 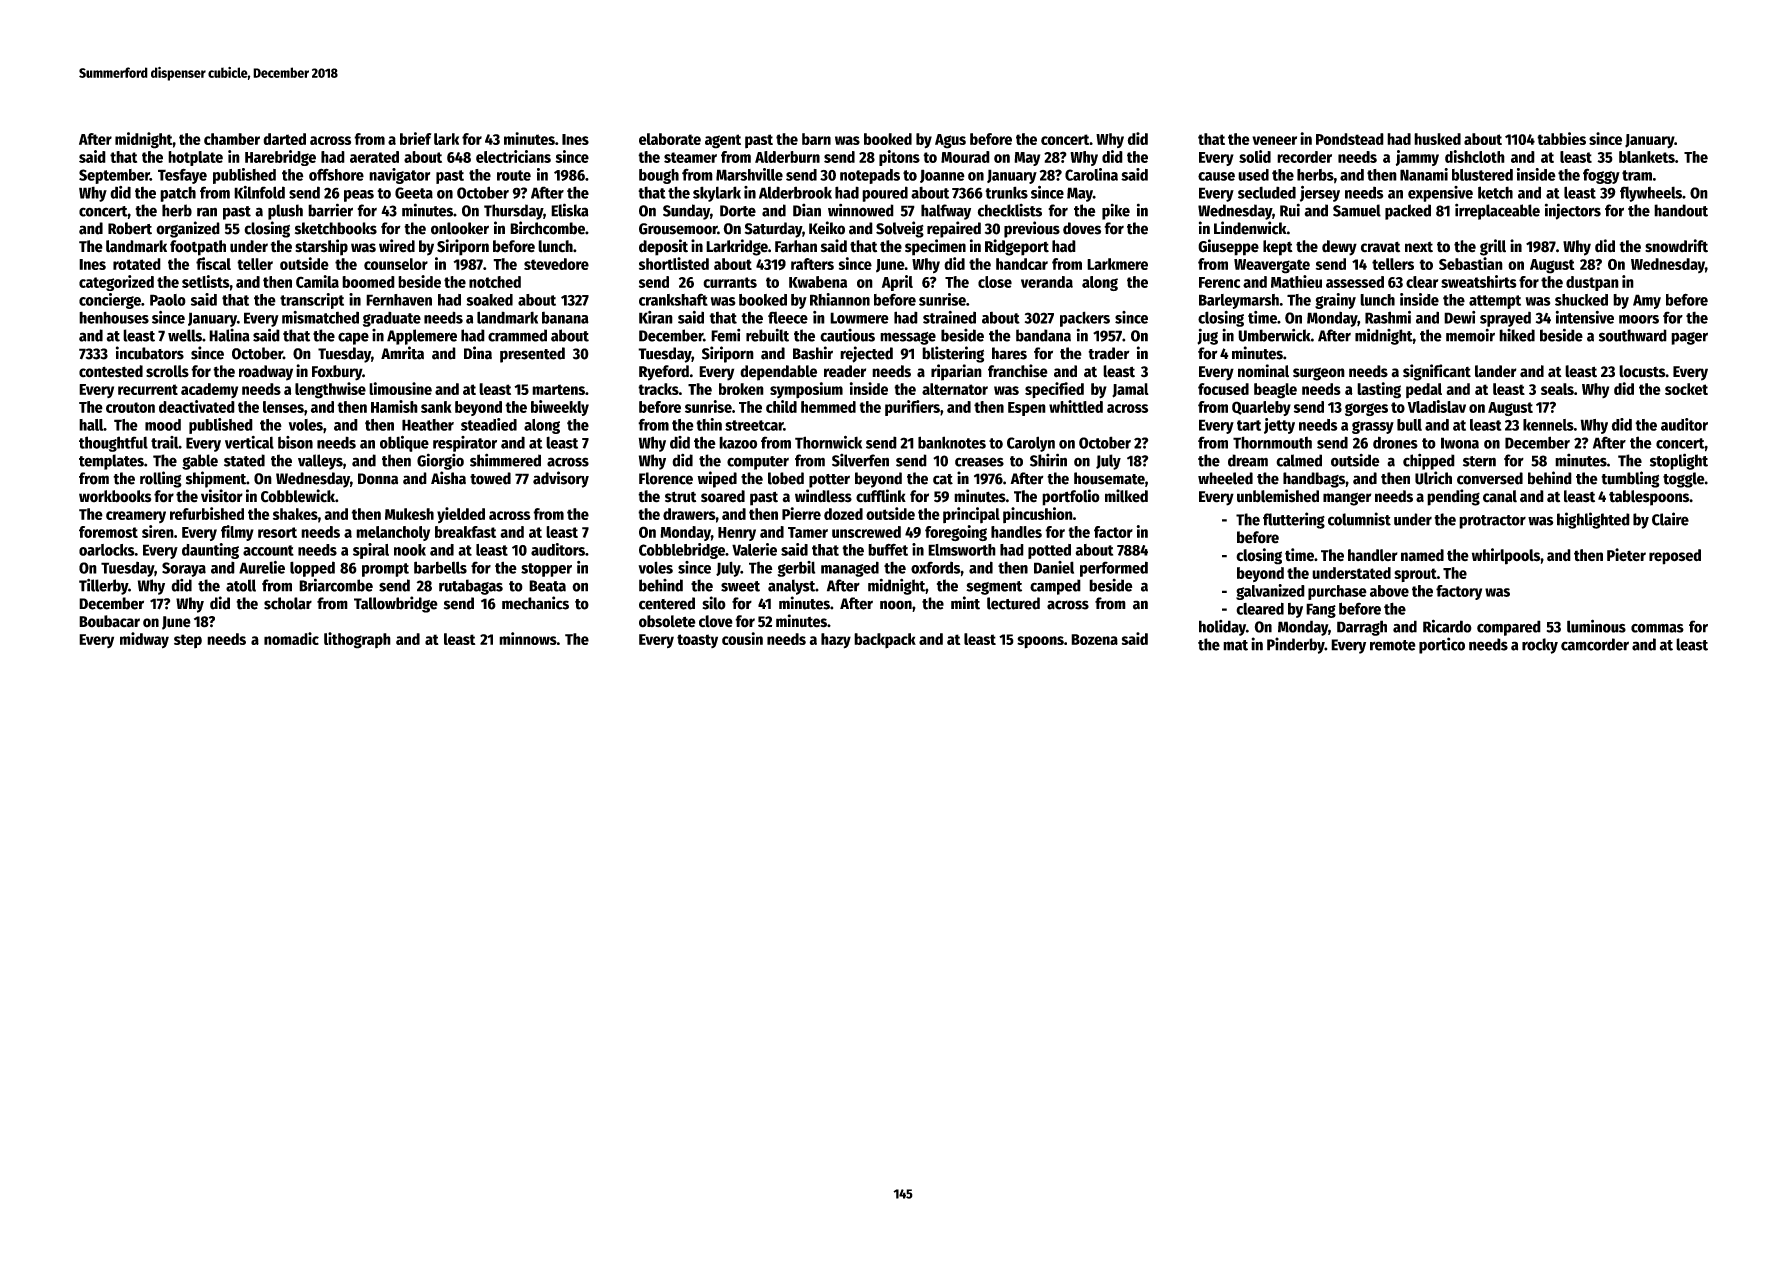 What do you see at coordinates (1676, 246) in the image?
I see `snowdrift` at bounding box center [1676, 246].
